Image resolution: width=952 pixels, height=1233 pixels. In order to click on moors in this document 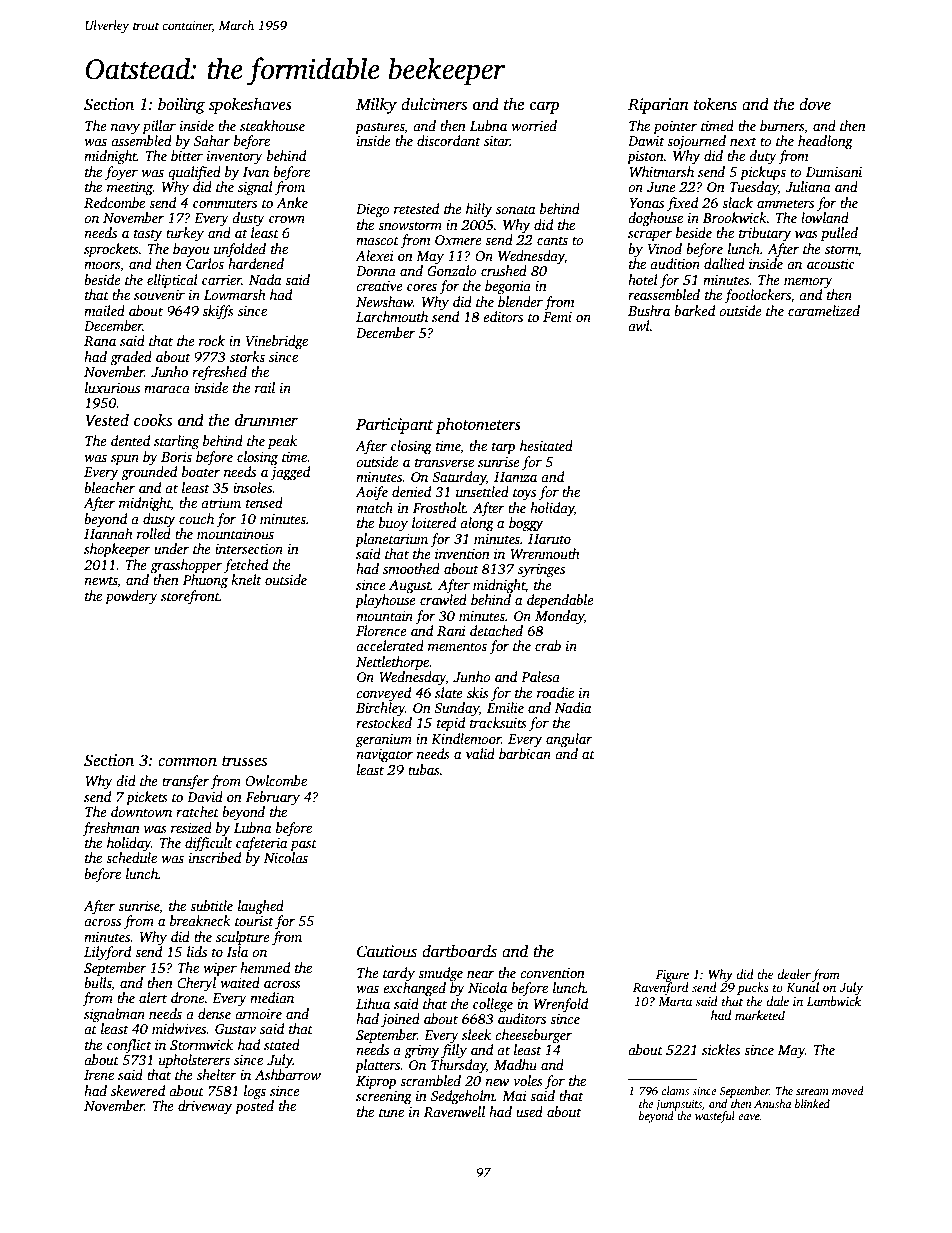, I will do `click(102, 265)`.
